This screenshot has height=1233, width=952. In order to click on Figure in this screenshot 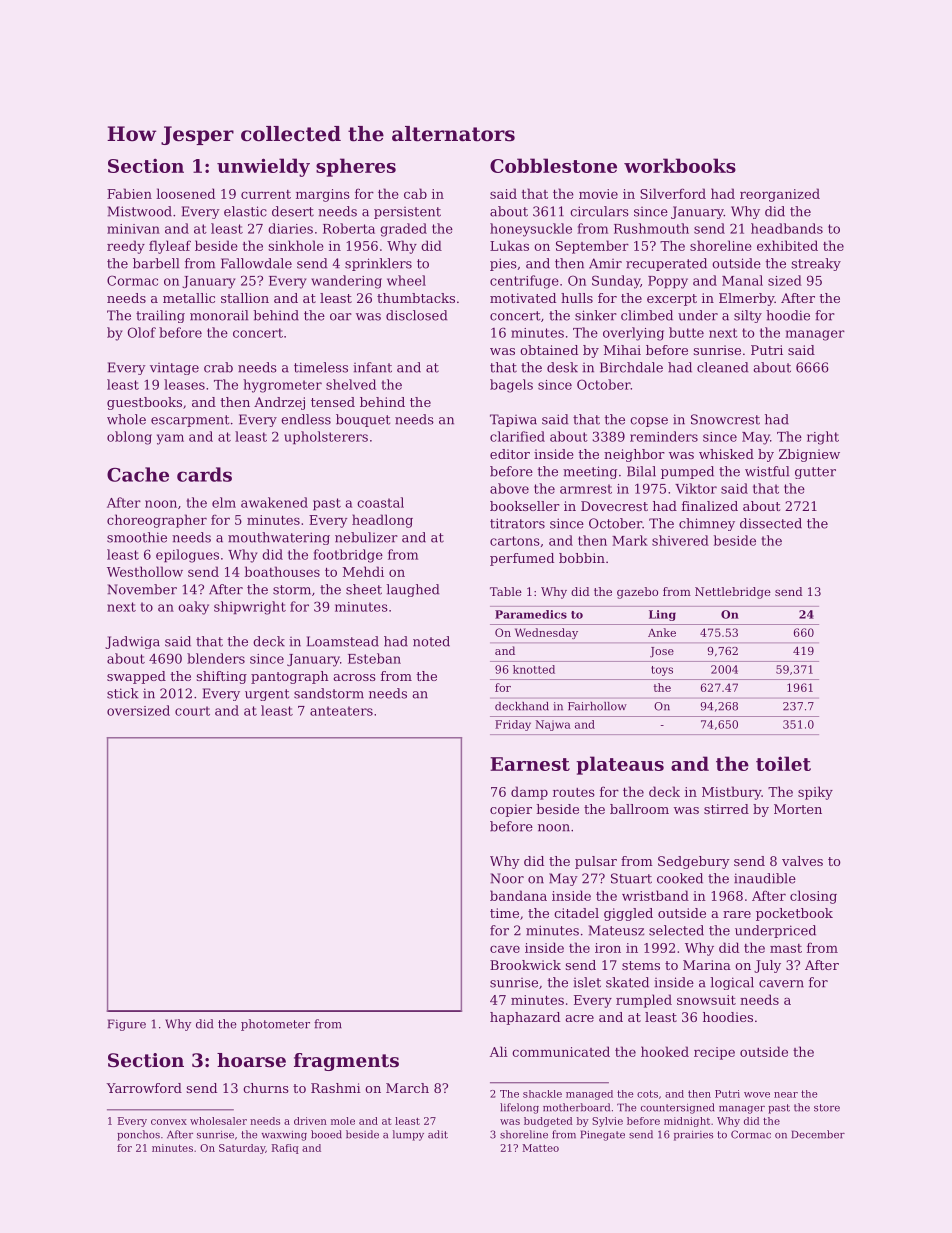, I will do `click(127, 1025)`.
